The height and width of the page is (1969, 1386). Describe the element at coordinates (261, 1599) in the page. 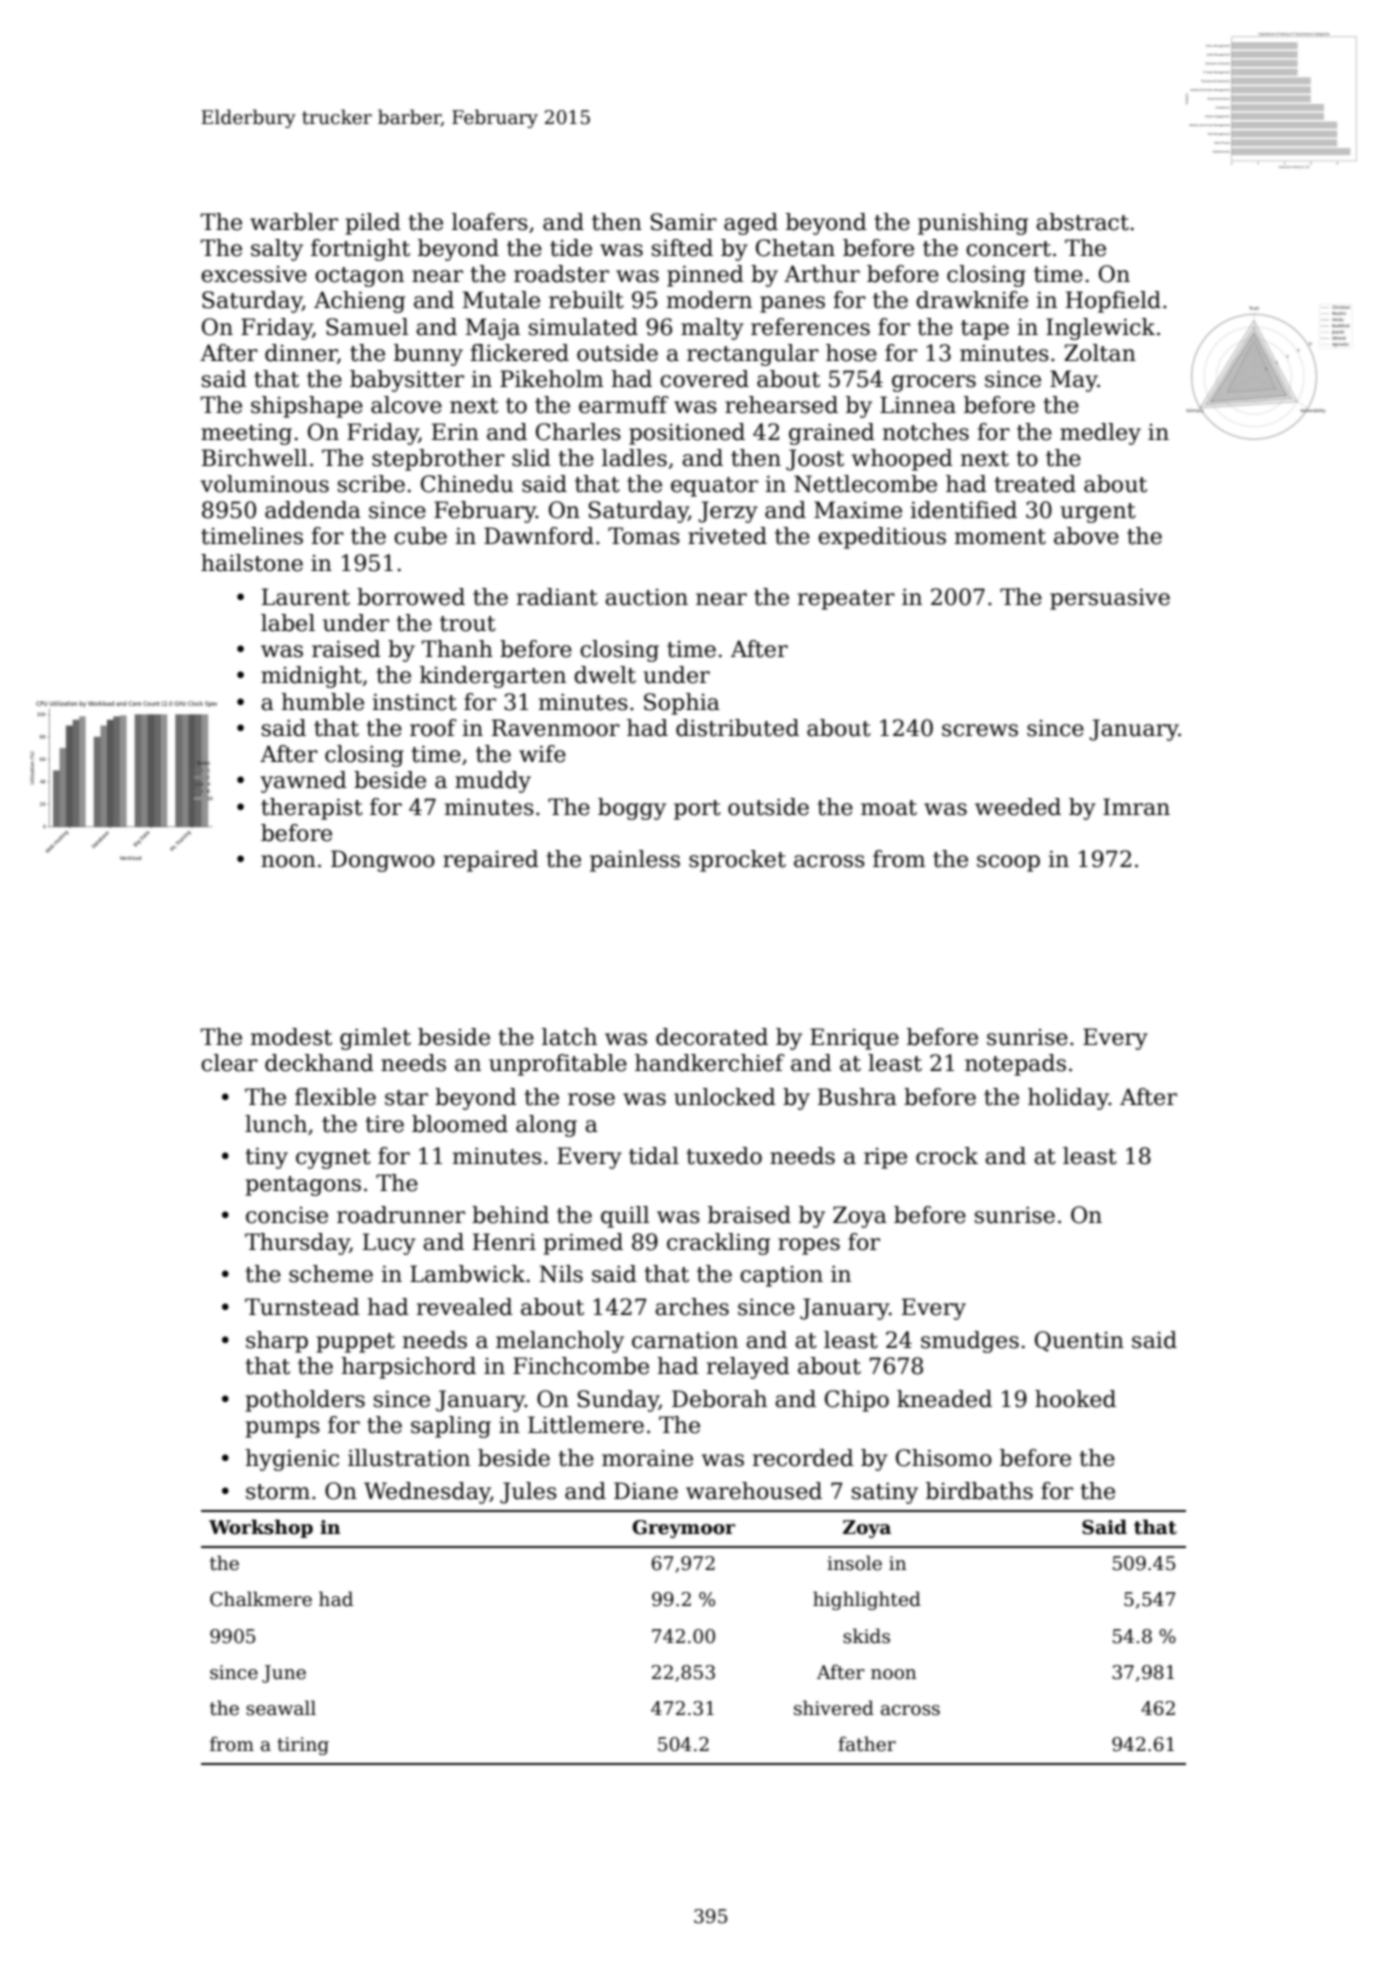

I see `Chalkmere` at that location.
